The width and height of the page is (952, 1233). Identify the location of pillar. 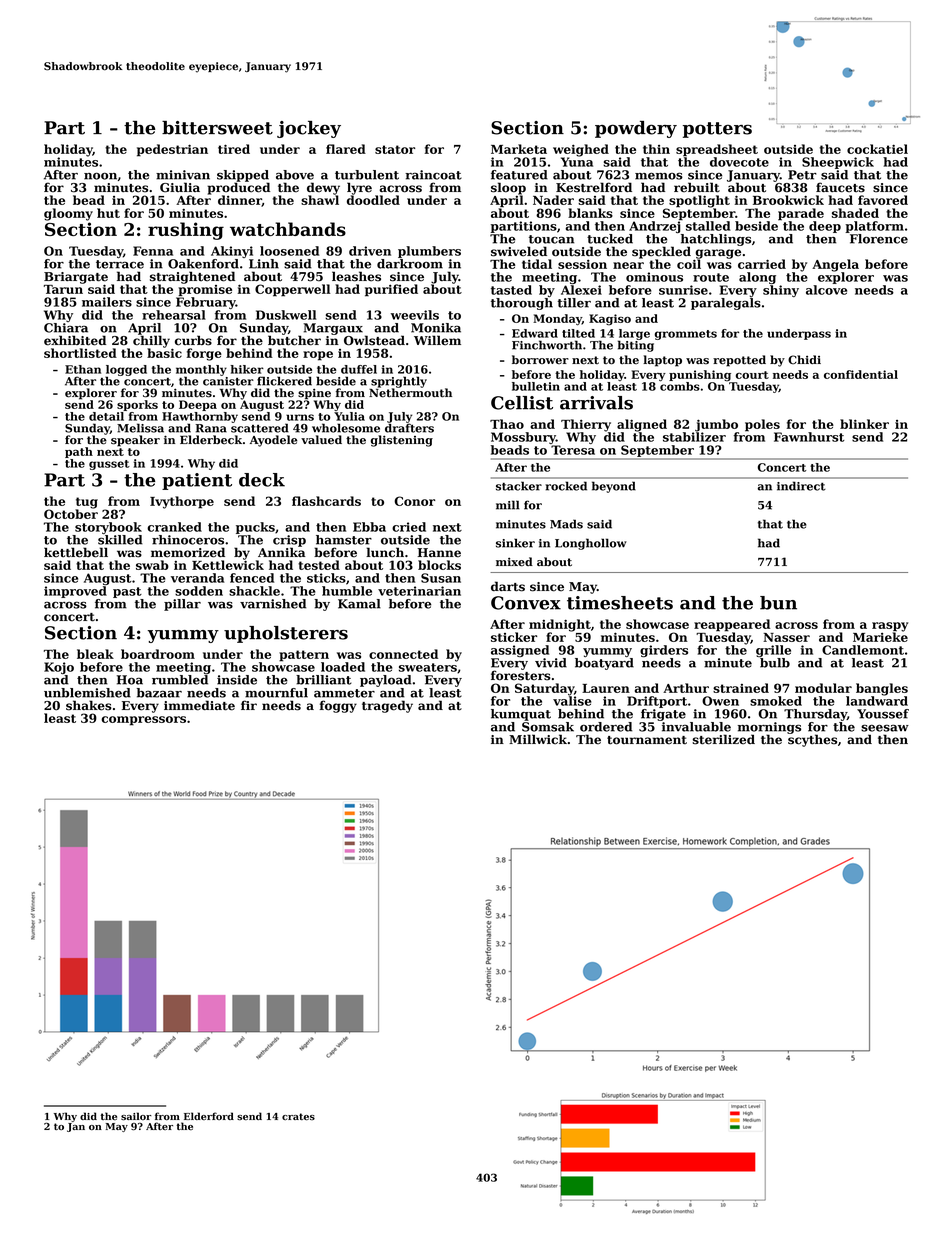
(182, 605).
